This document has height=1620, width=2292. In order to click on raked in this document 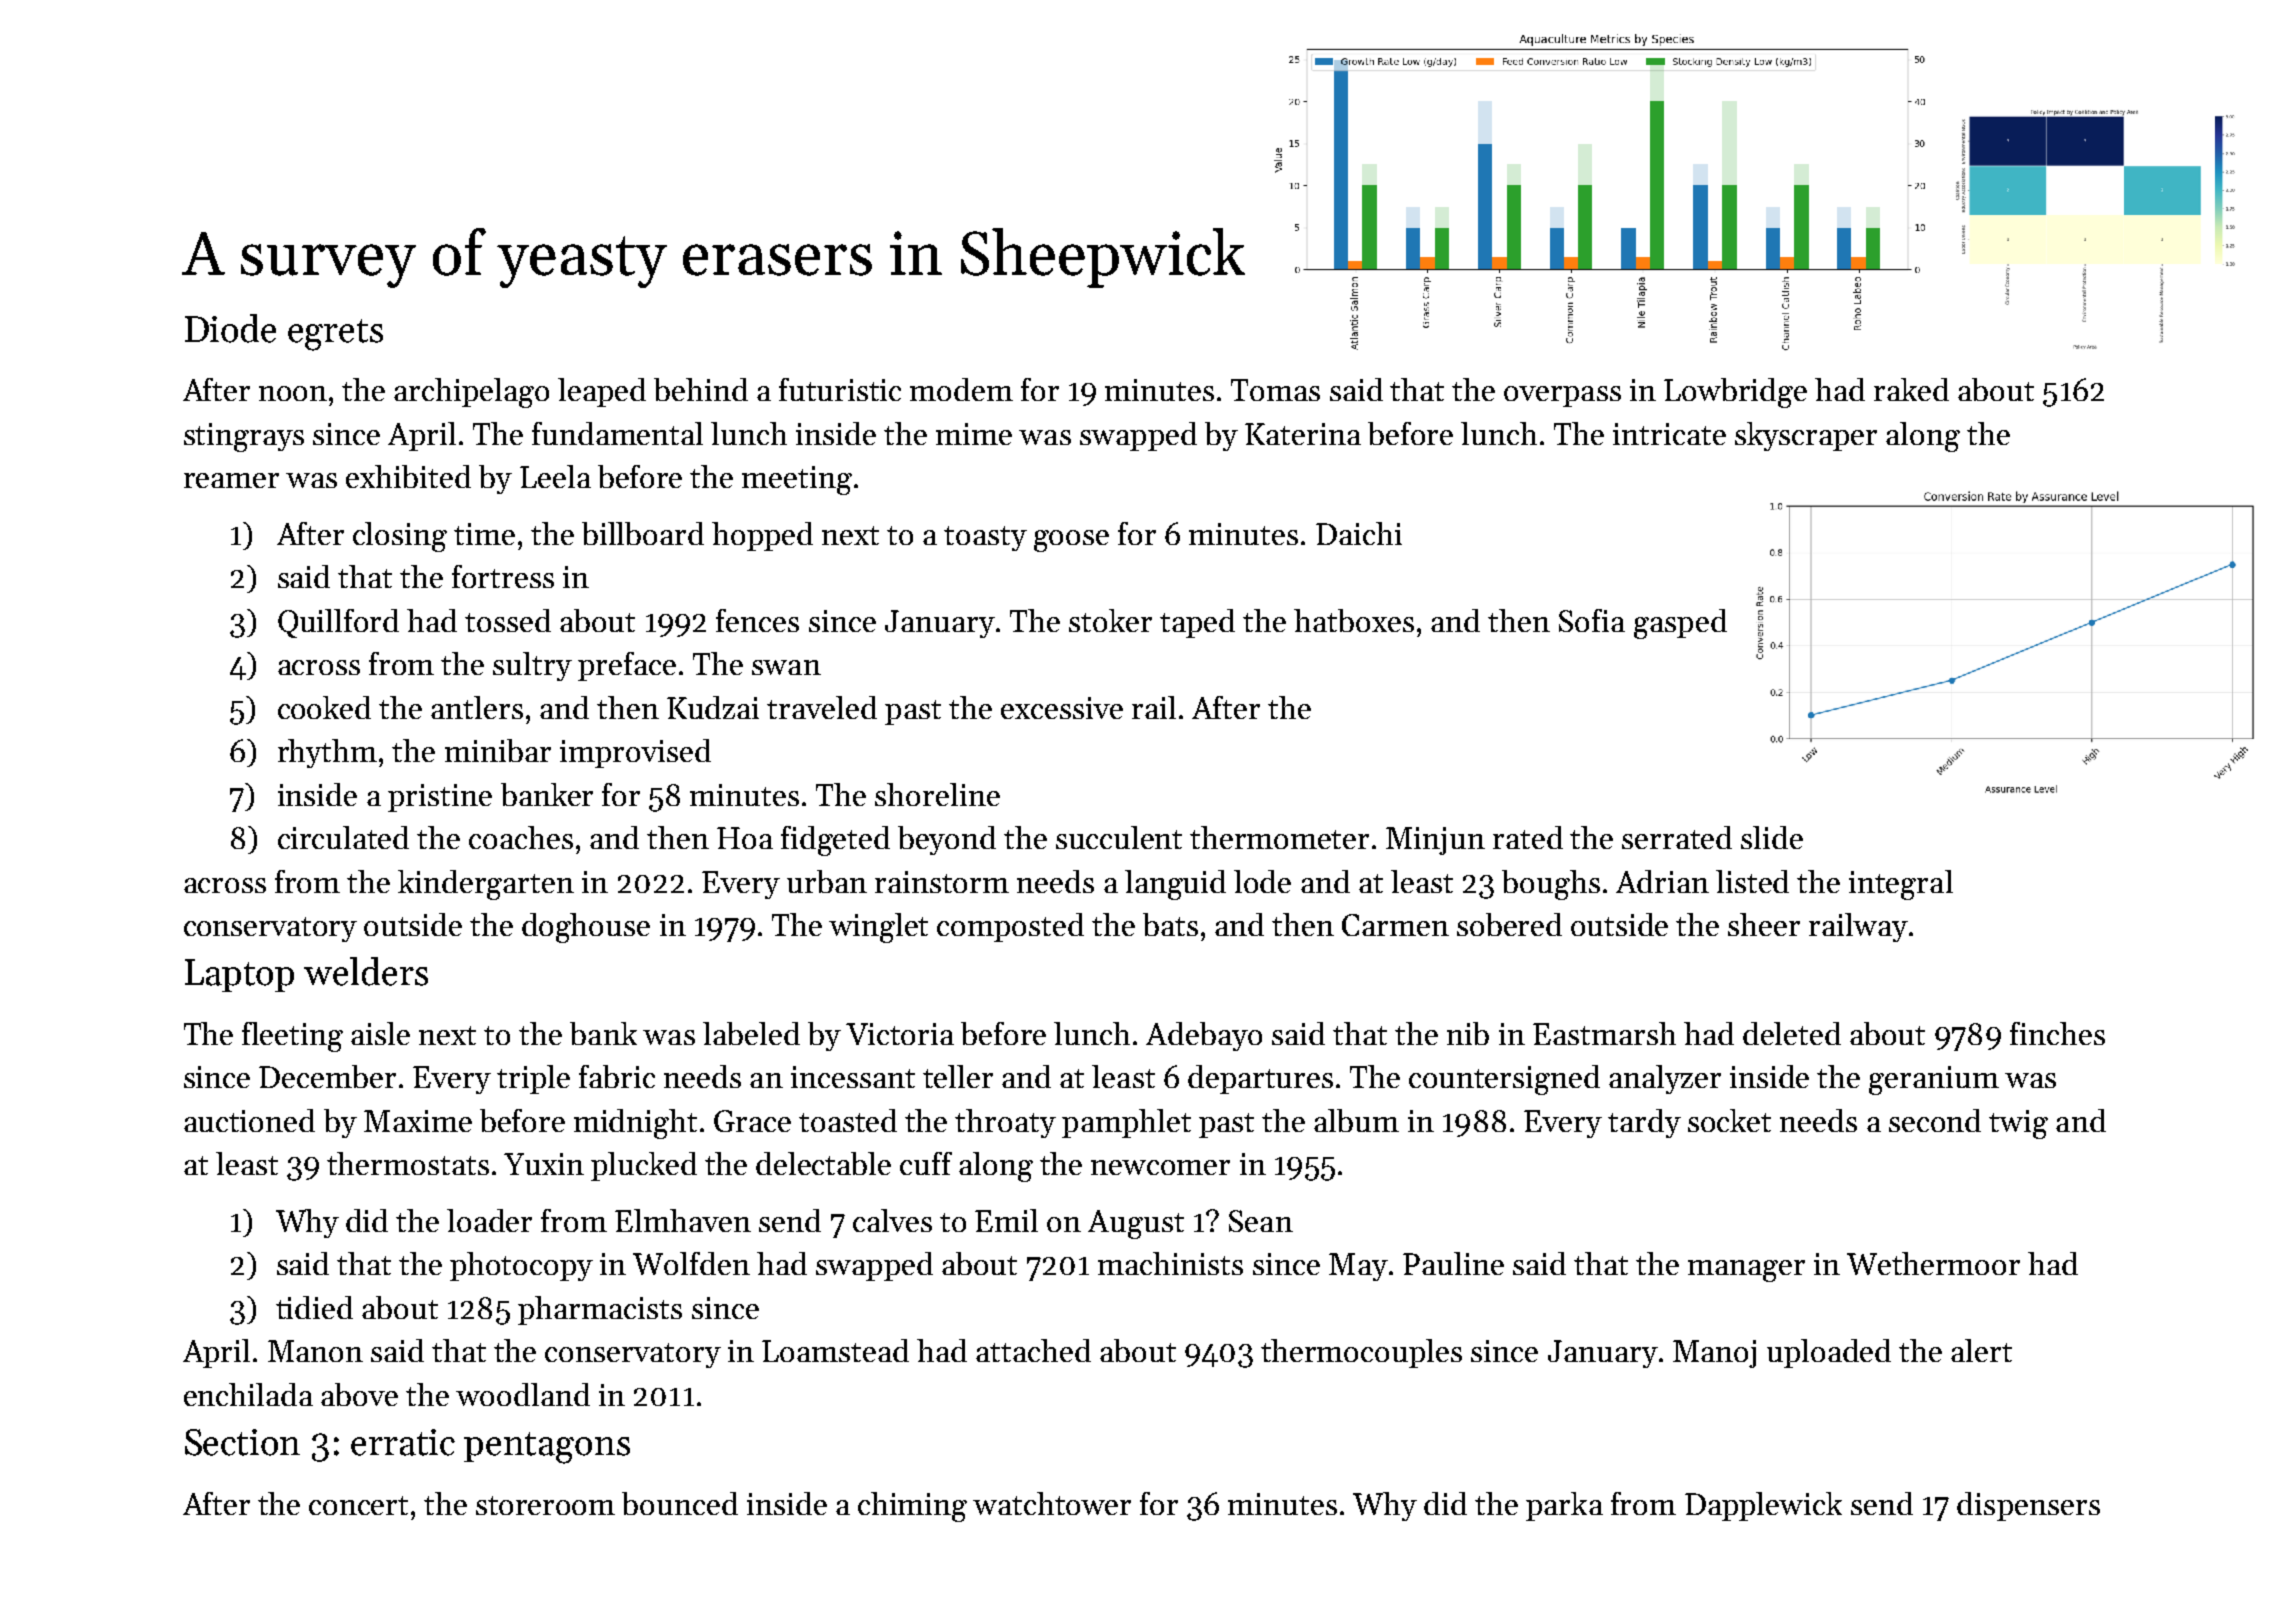, I will do `click(1911, 389)`.
